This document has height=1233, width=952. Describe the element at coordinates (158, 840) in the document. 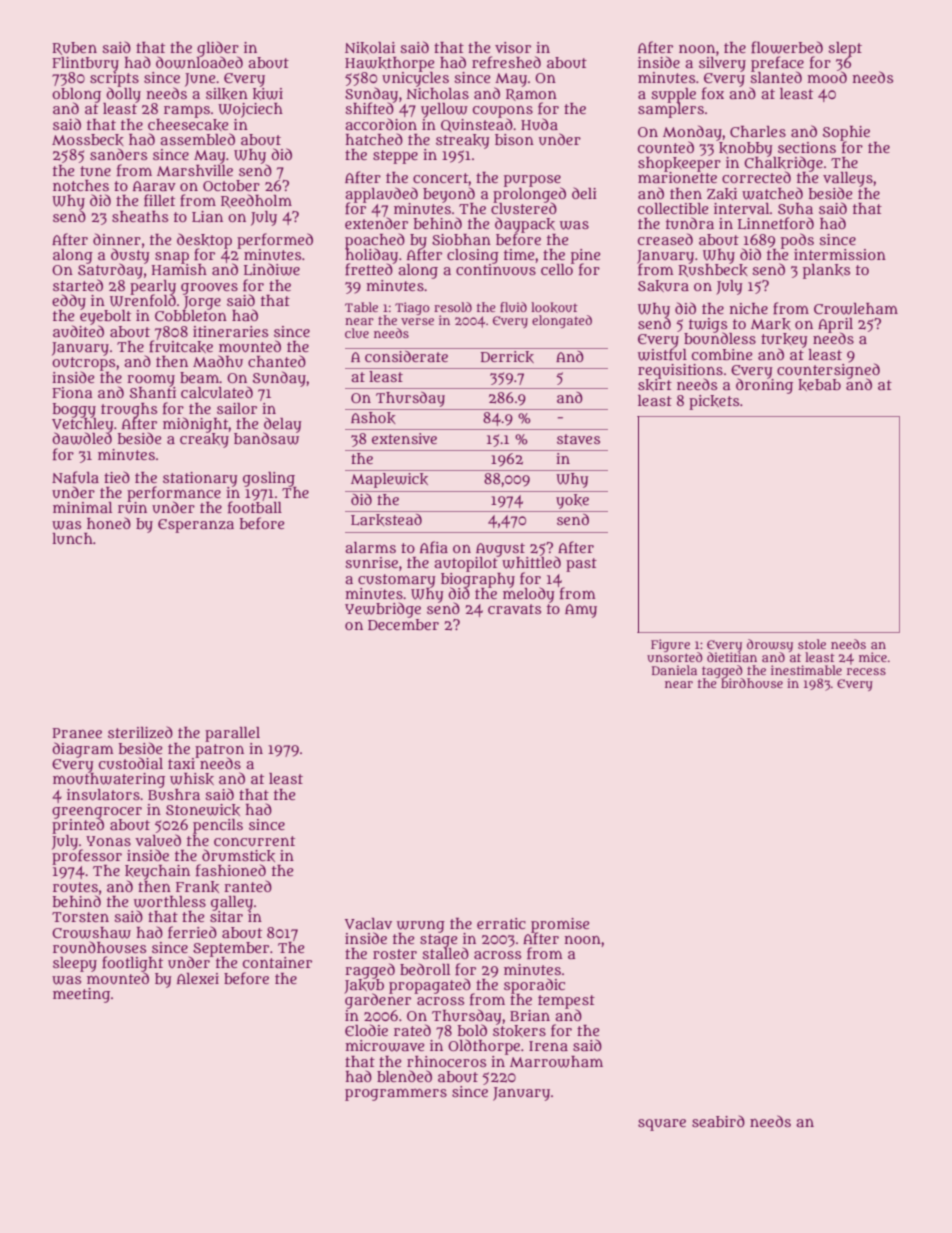

I see `valued` at that location.
